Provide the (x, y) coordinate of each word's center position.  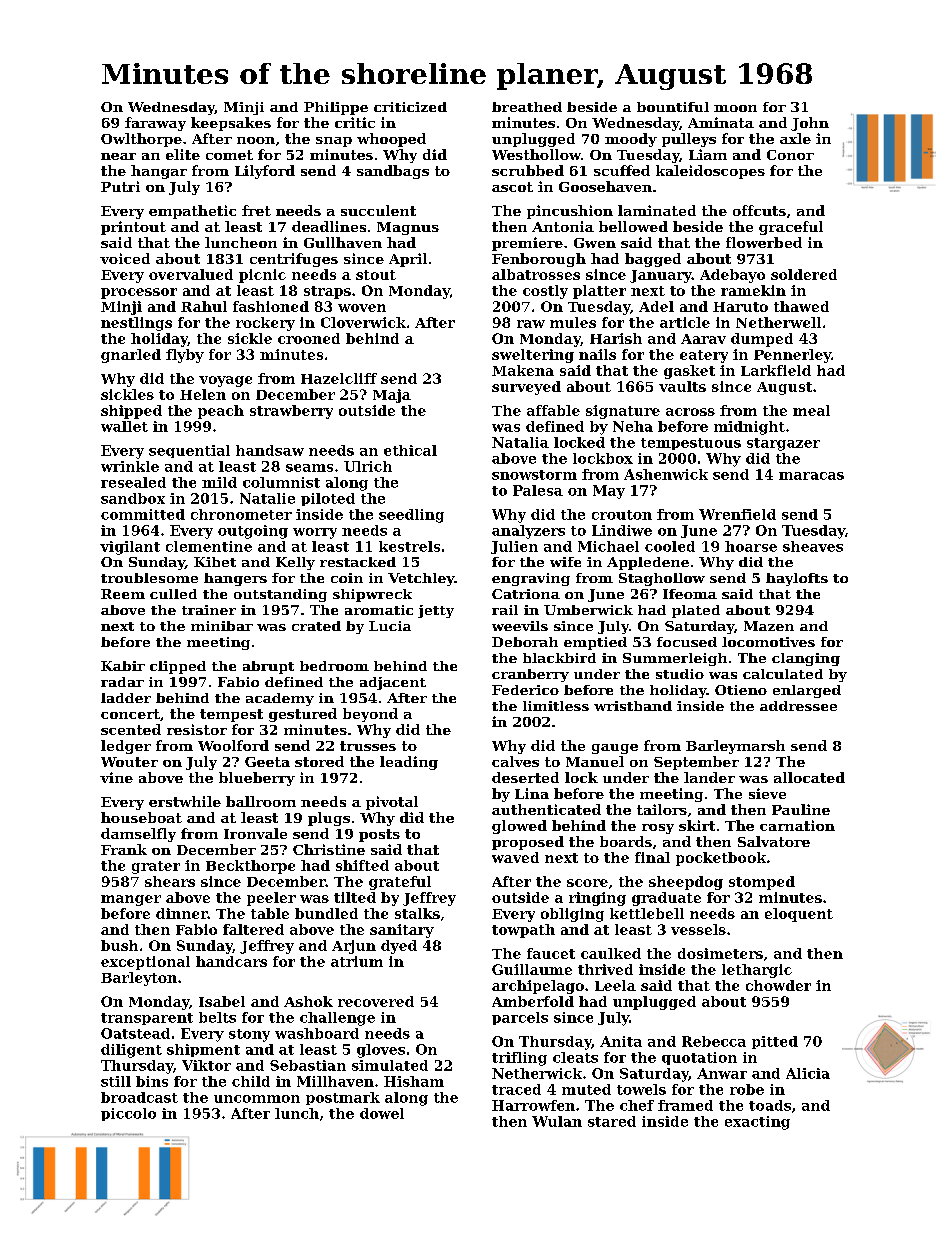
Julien (514, 547)
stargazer (783, 444)
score (587, 883)
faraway (155, 124)
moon (735, 108)
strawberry (291, 412)
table (270, 913)
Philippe (336, 108)
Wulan (557, 1121)
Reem (123, 594)
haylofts (797, 579)
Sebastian (308, 1065)
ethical (410, 450)
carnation (797, 825)
